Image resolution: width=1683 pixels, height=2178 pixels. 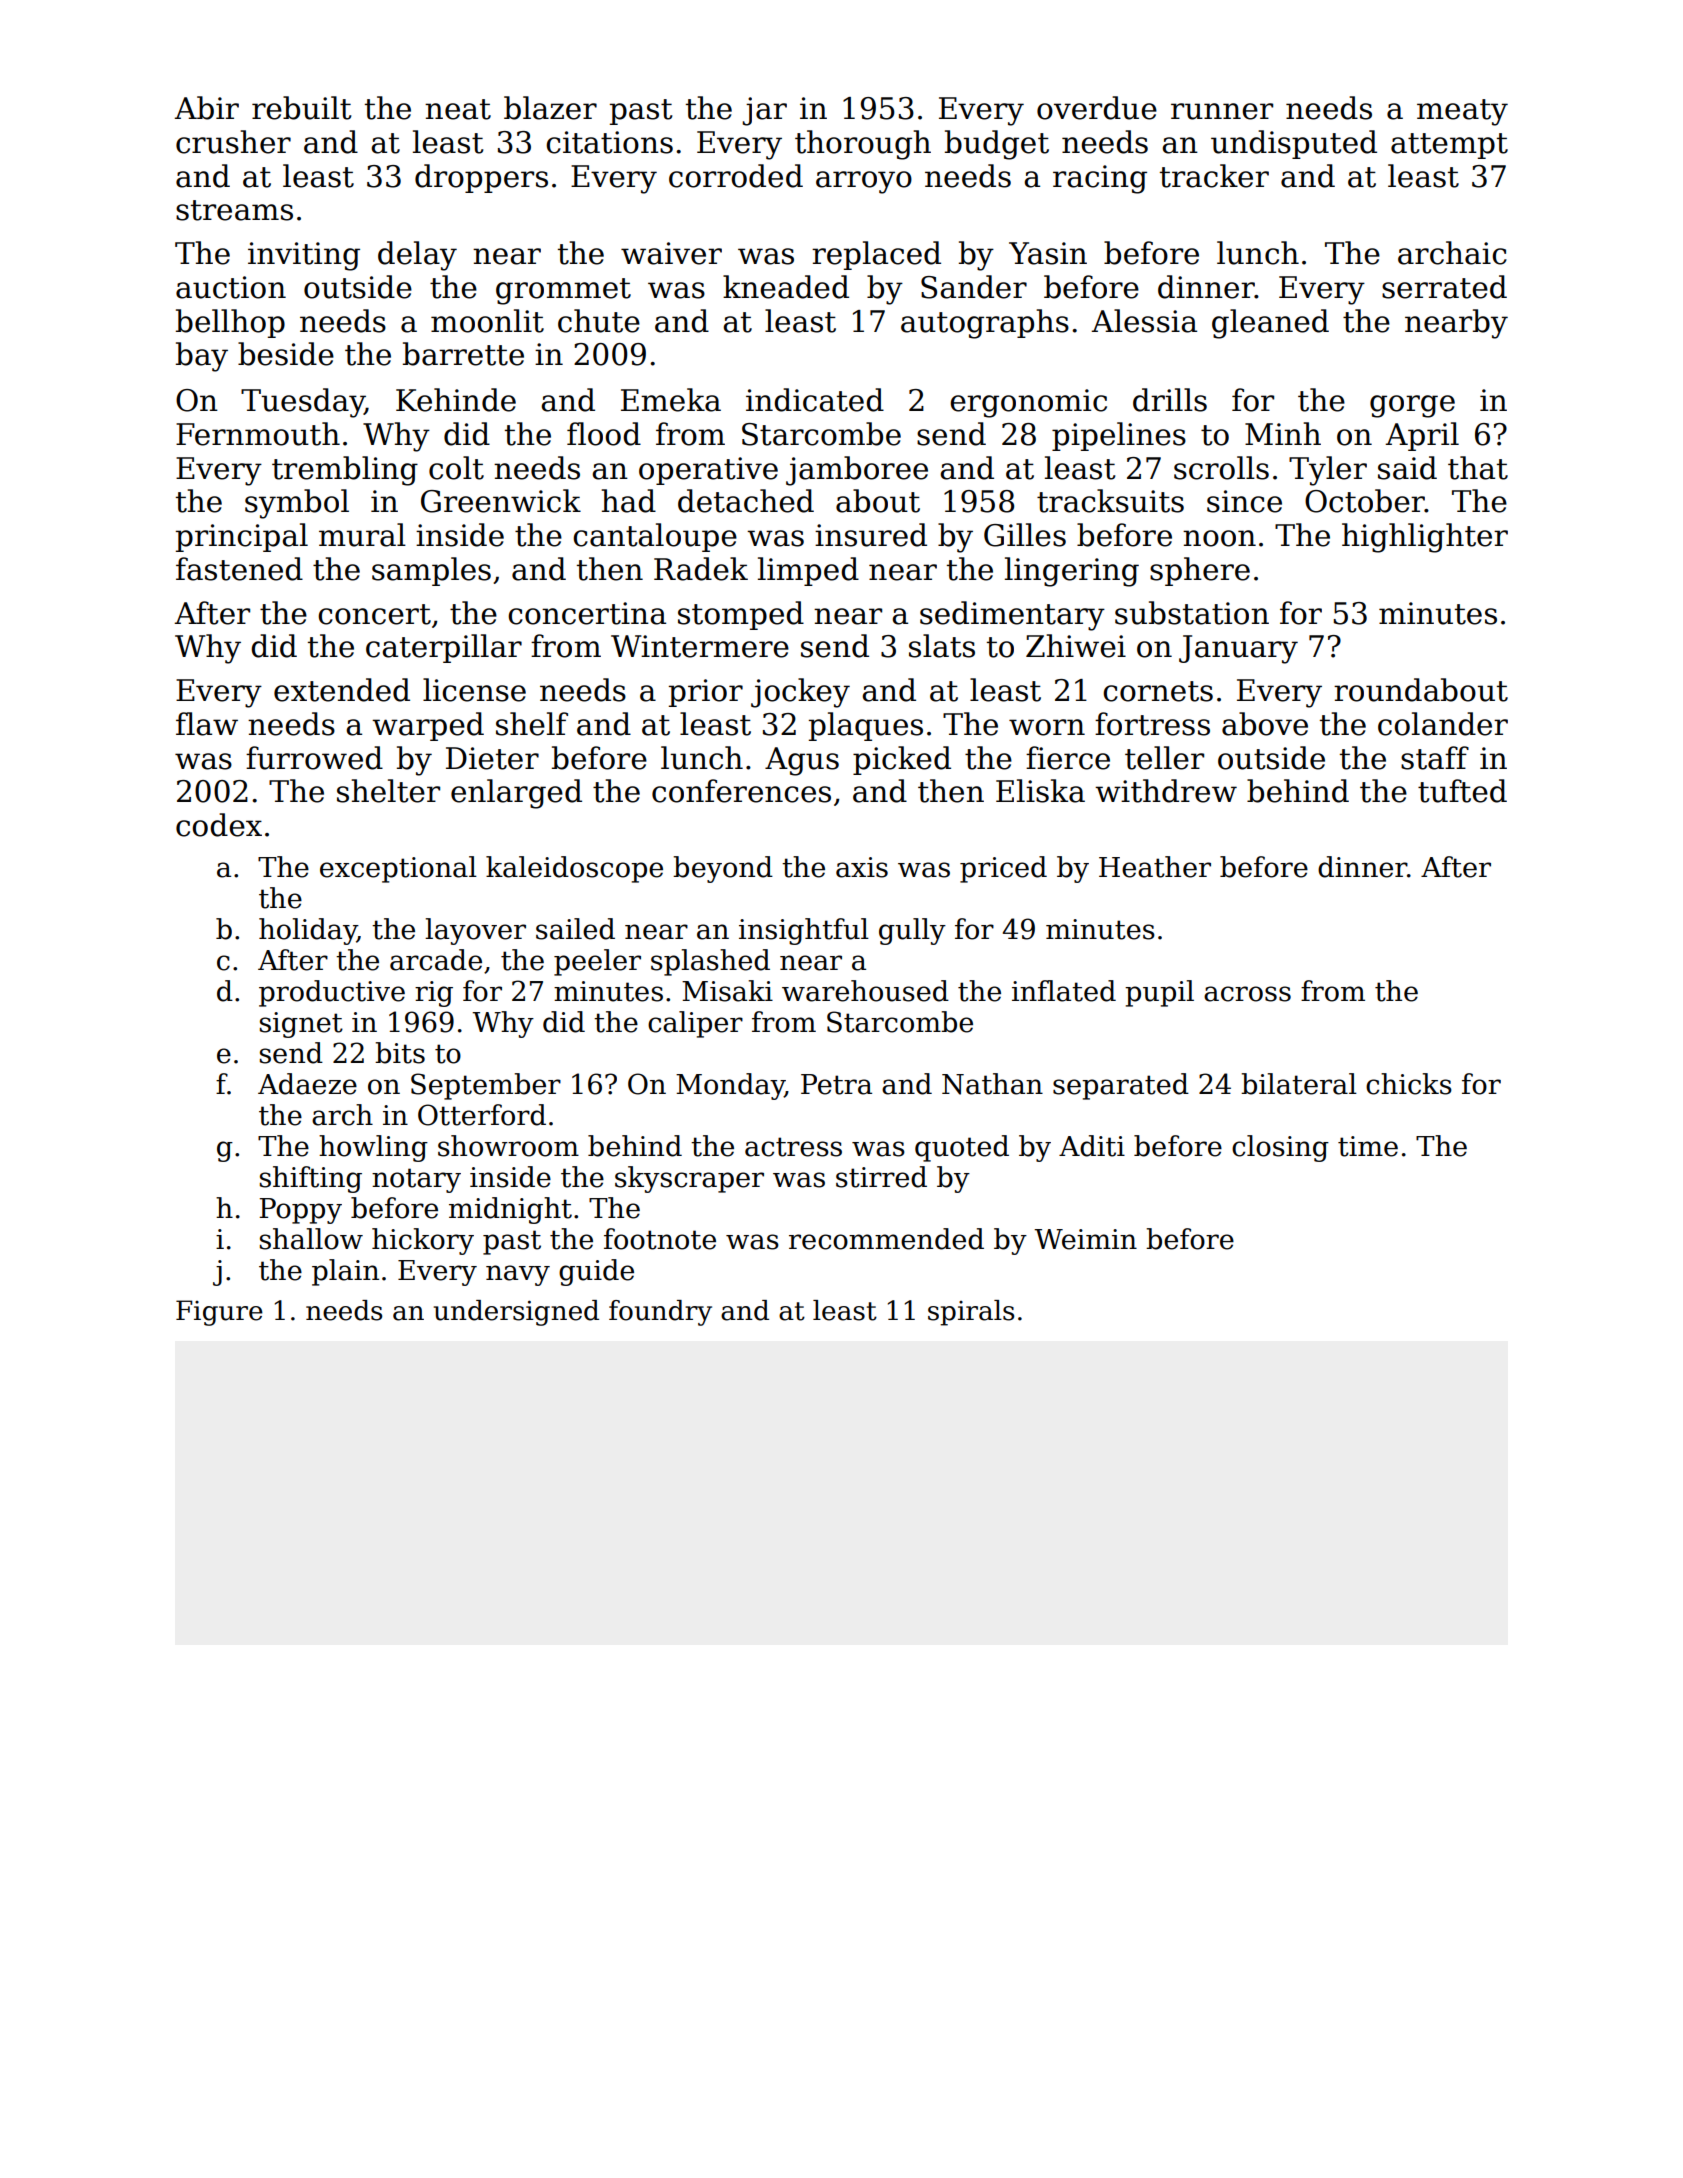 I want to click on fastened, so click(x=239, y=569).
